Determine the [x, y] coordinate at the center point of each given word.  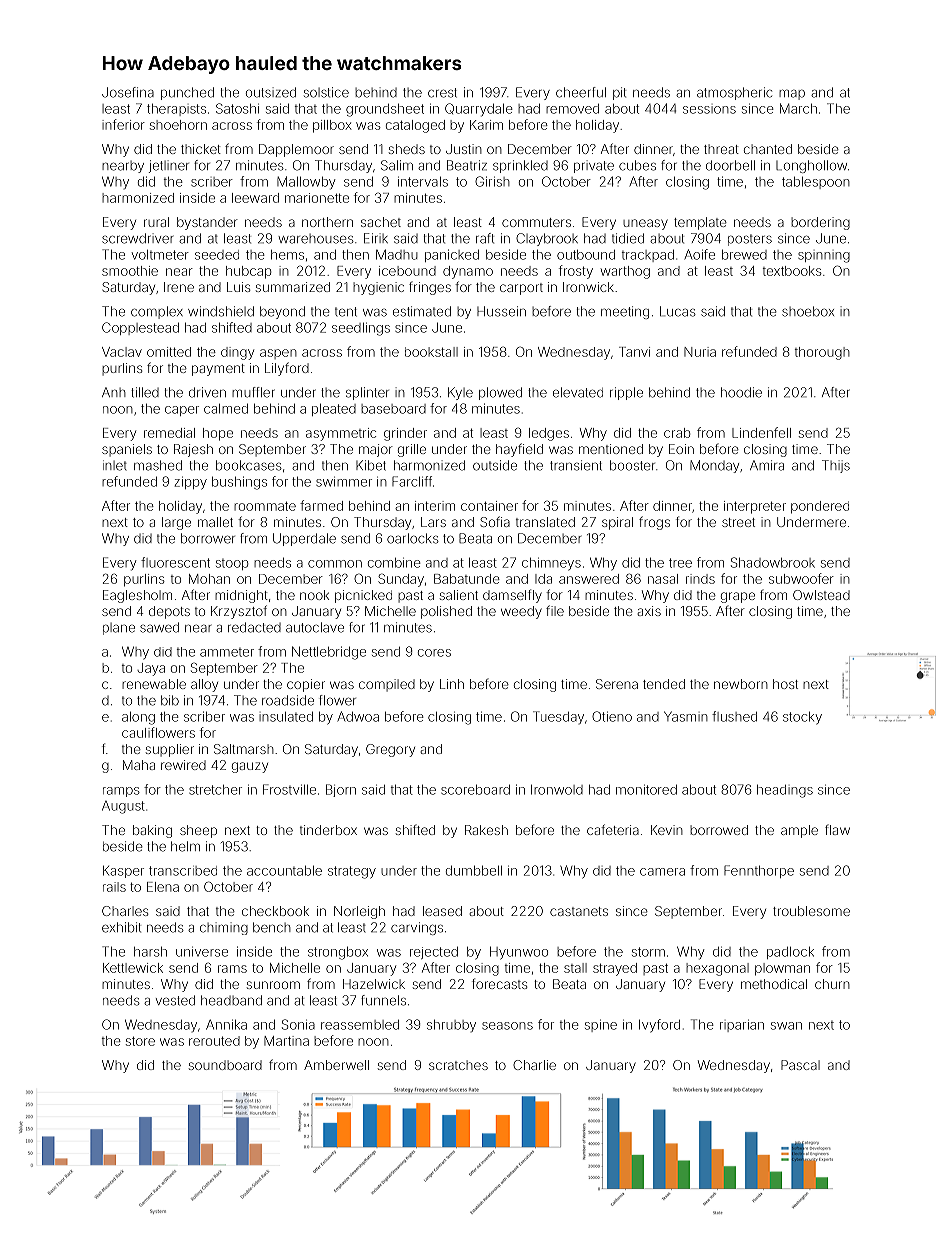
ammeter [227, 652]
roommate [265, 506]
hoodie [741, 392]
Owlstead [821, 595]
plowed [500, 393]
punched [187, 93]
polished [446, 612]
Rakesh [486, 830]
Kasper [123, 872]
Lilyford [287, 369]
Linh [452, 684]
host [785, 684]
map [792, 94]
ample [799, 831]
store [140, 1041]
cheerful [581, 92]
